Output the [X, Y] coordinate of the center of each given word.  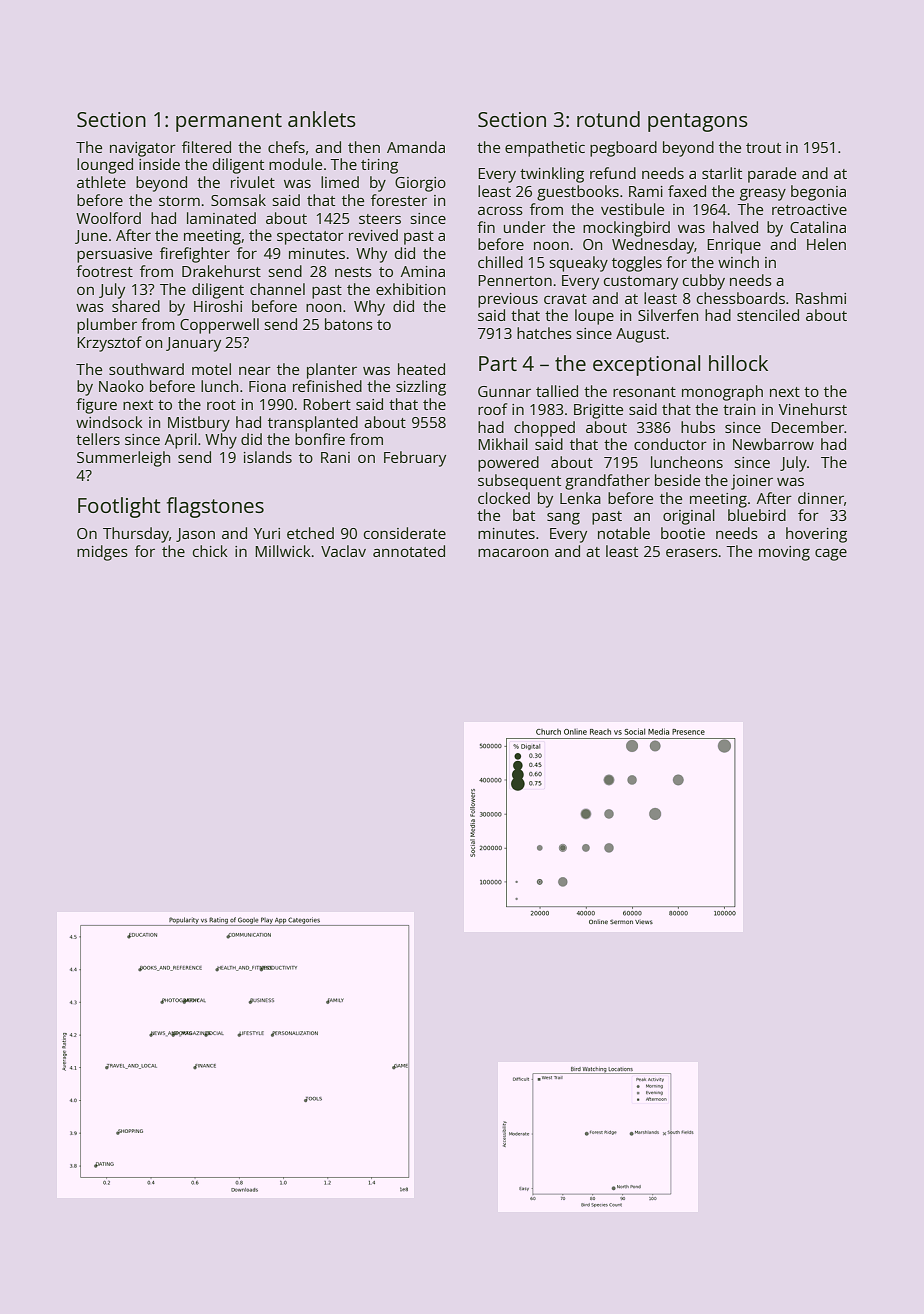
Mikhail [503, 444]
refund [613, 173]
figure [96, 406]
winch [738, 262]
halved [735, 227]
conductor [670, 444]
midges [102, 553]
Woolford [108, 218]
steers [380, 219]
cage [831, 554]
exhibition [410, 289]
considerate [405, 533]
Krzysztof [109, 344]
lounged [105, 166]
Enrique [734, 246]
